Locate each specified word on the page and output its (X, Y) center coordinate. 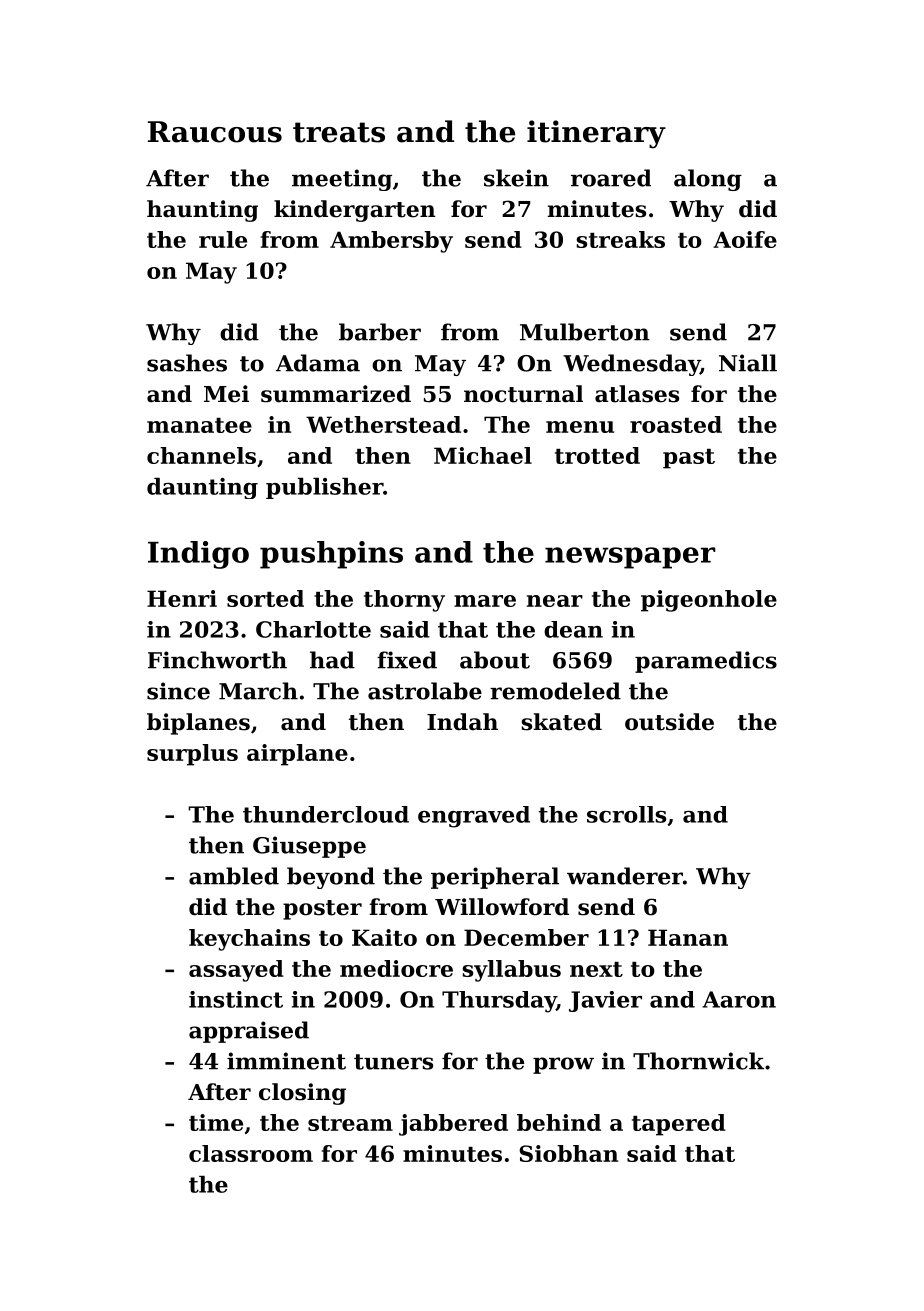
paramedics (706, 662)
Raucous (215, 132)
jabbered (453, 1125)
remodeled (555, 691)
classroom (251, 1153)
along (708, 180)
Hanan (688, 937)
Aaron (739, 999)
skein (516, 178)
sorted (265, 598)
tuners (393, 1062)
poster (322, 910)
